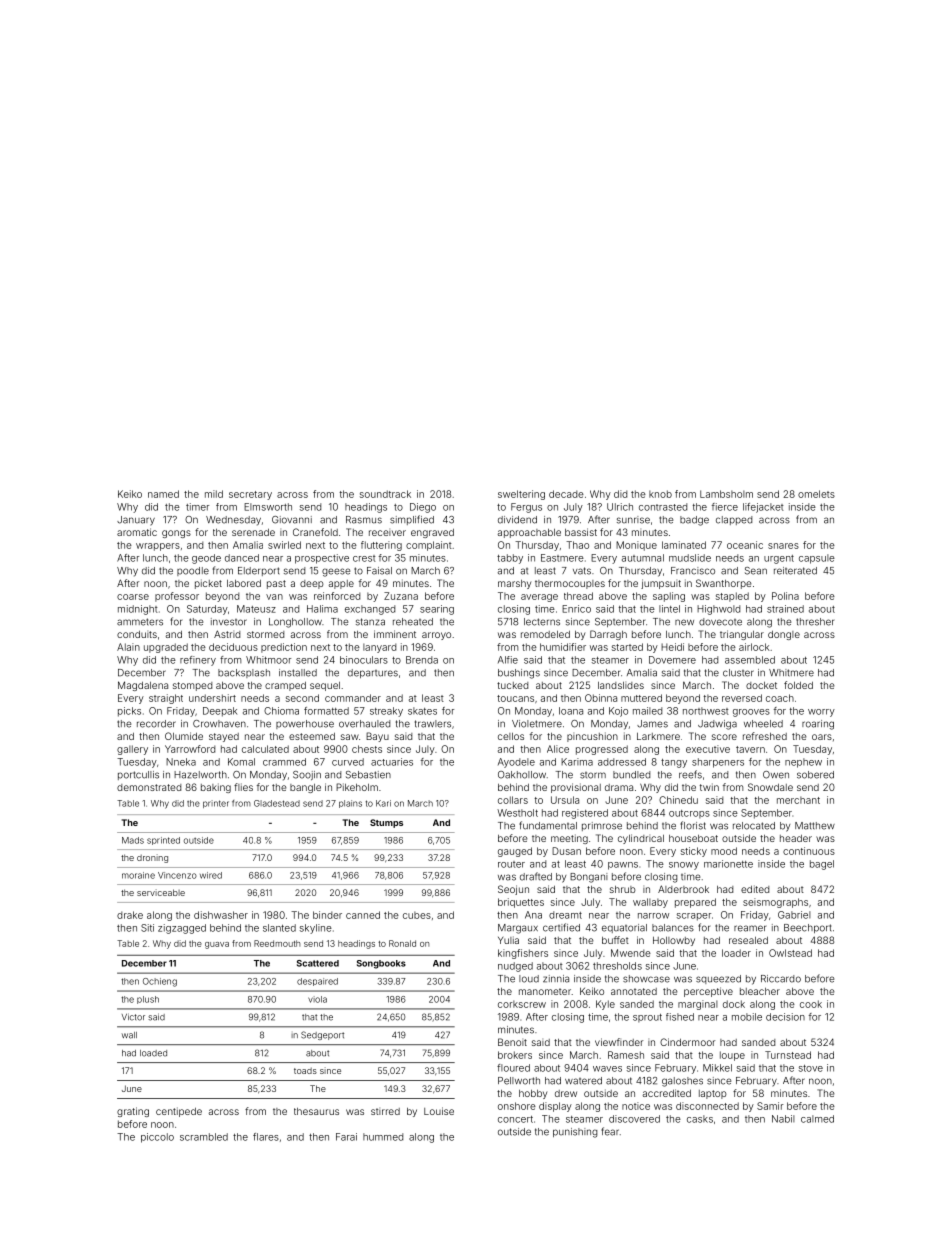  Describe the element at coordinates (305, 1071) in the screenshot. I see `toads` at that location.
